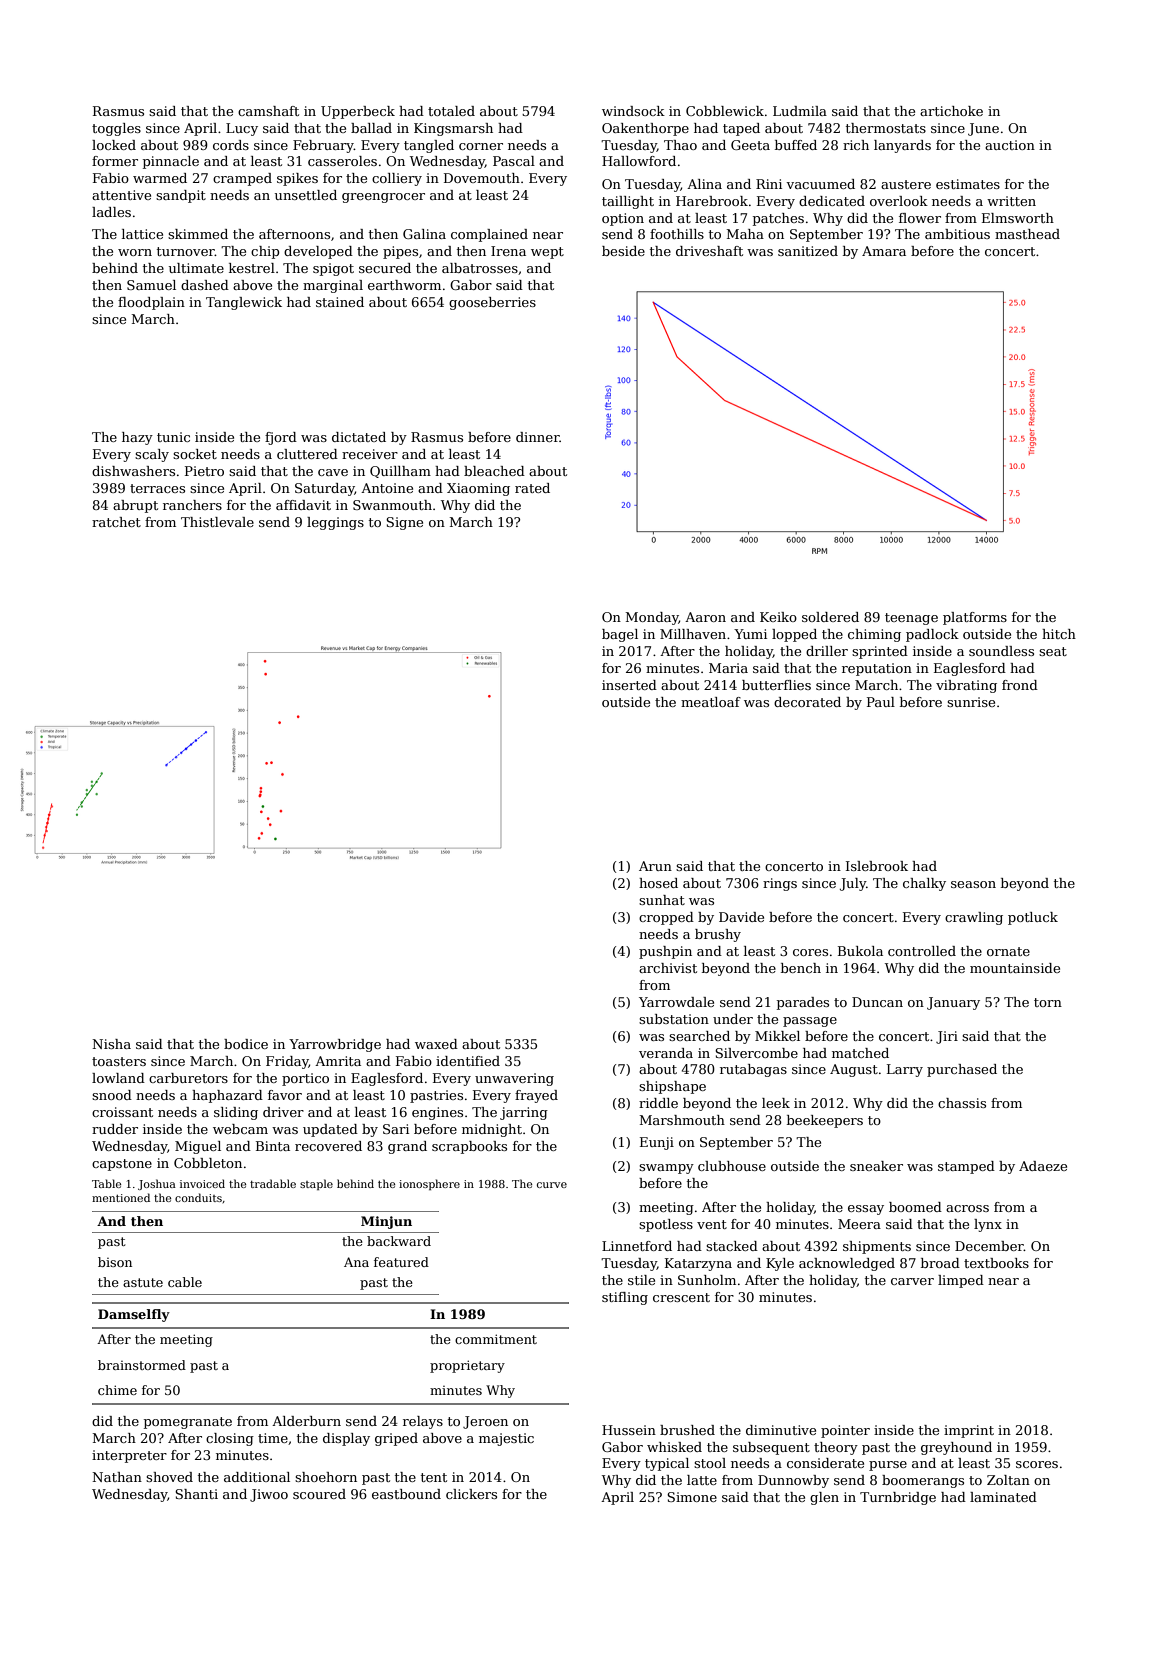 The width and height of the screenshot is (1170, 1654). Describe the element at coordinates (620, 635) in the screenshot. I see `bagel` at that location.
